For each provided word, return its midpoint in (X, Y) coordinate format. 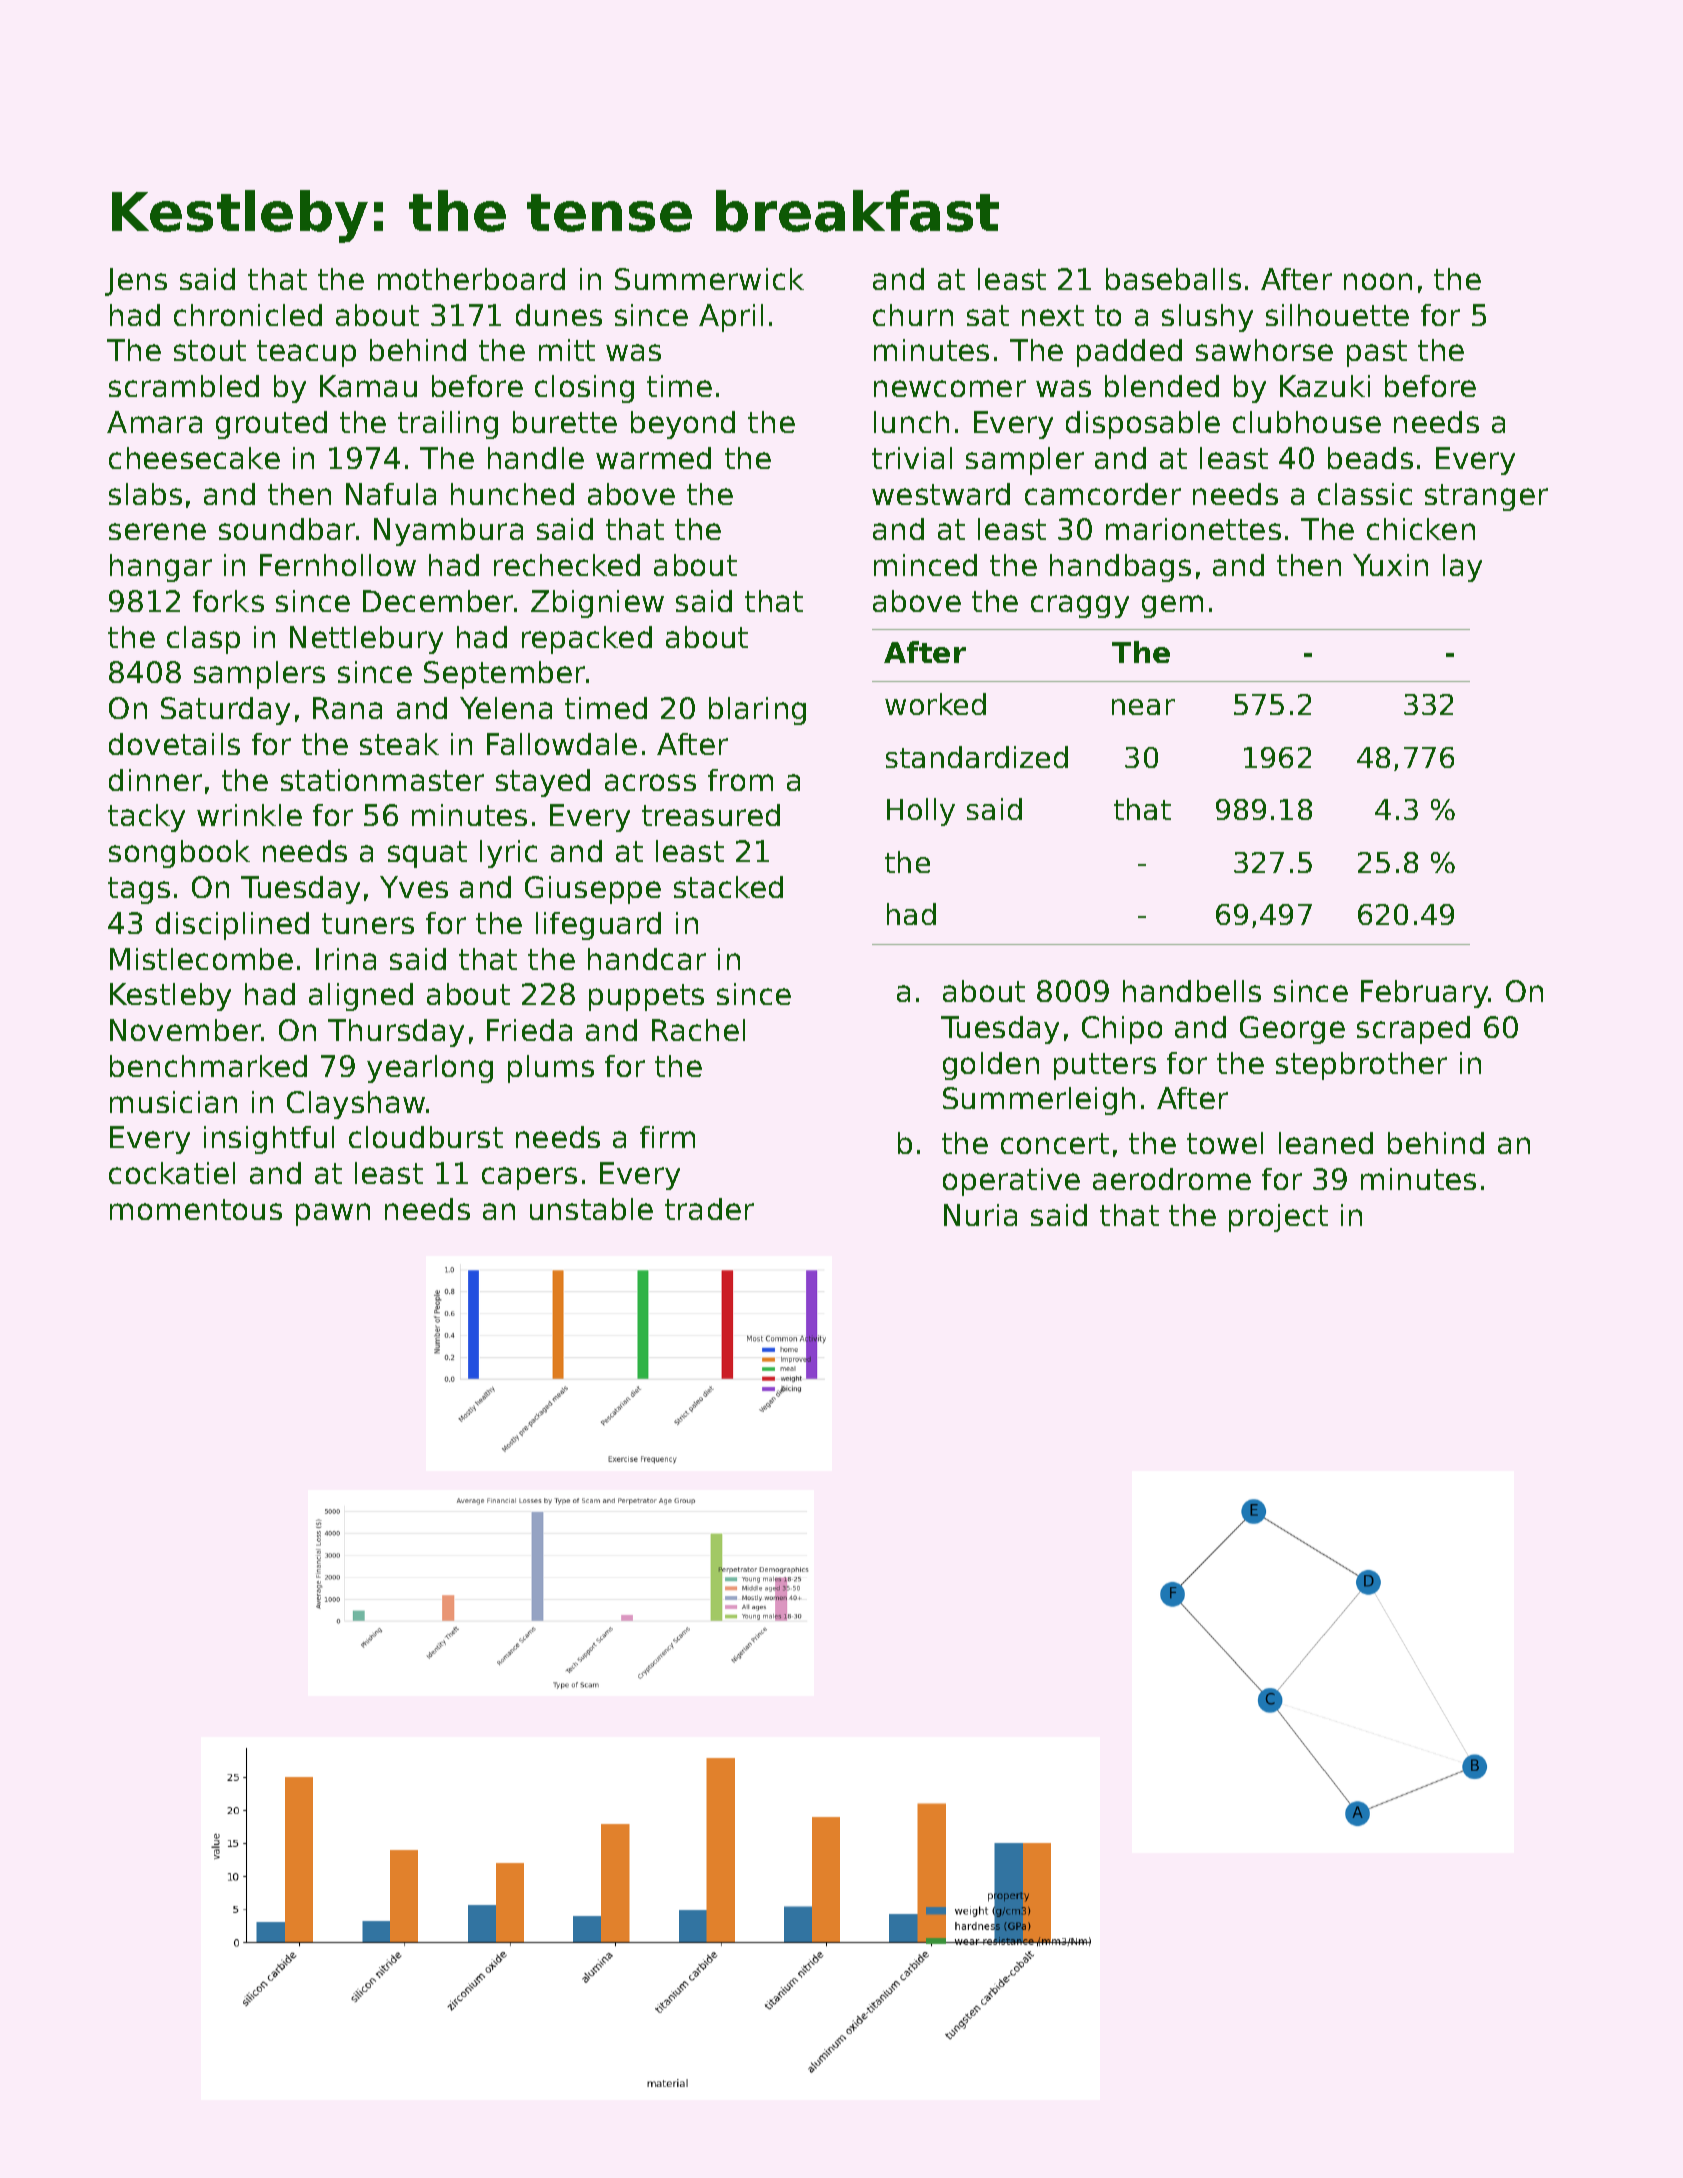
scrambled (184, 386)
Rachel (698, 1030)
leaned (1326, 1143)
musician (173, 1102)
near (1143, 707)
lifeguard (598, 926)
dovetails (174, 744)
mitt (567, 350)
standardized (977, 757)
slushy (1207, 318)
